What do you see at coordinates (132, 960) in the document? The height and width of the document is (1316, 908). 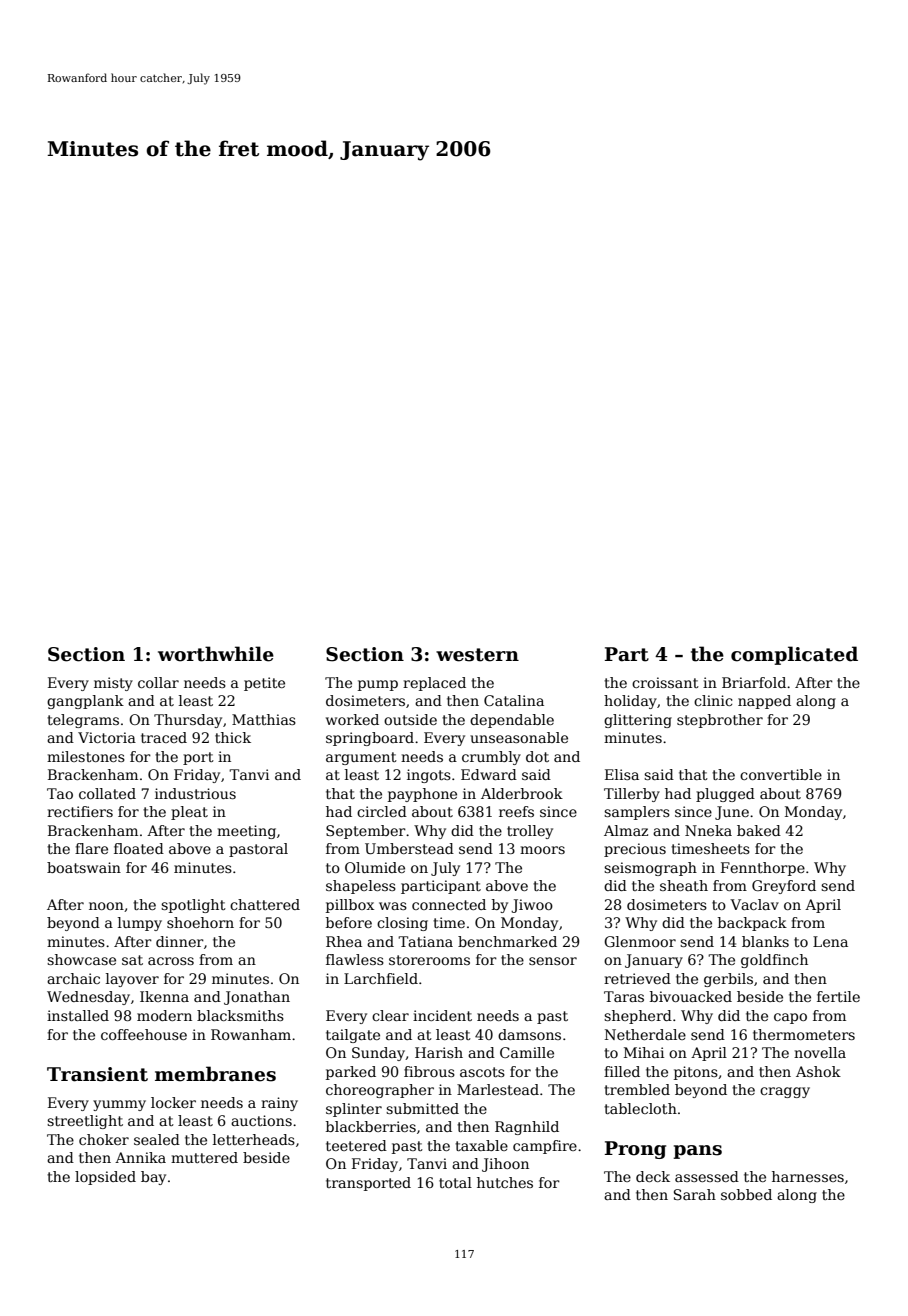 I see `sat` at bounding box center [132, 960].
